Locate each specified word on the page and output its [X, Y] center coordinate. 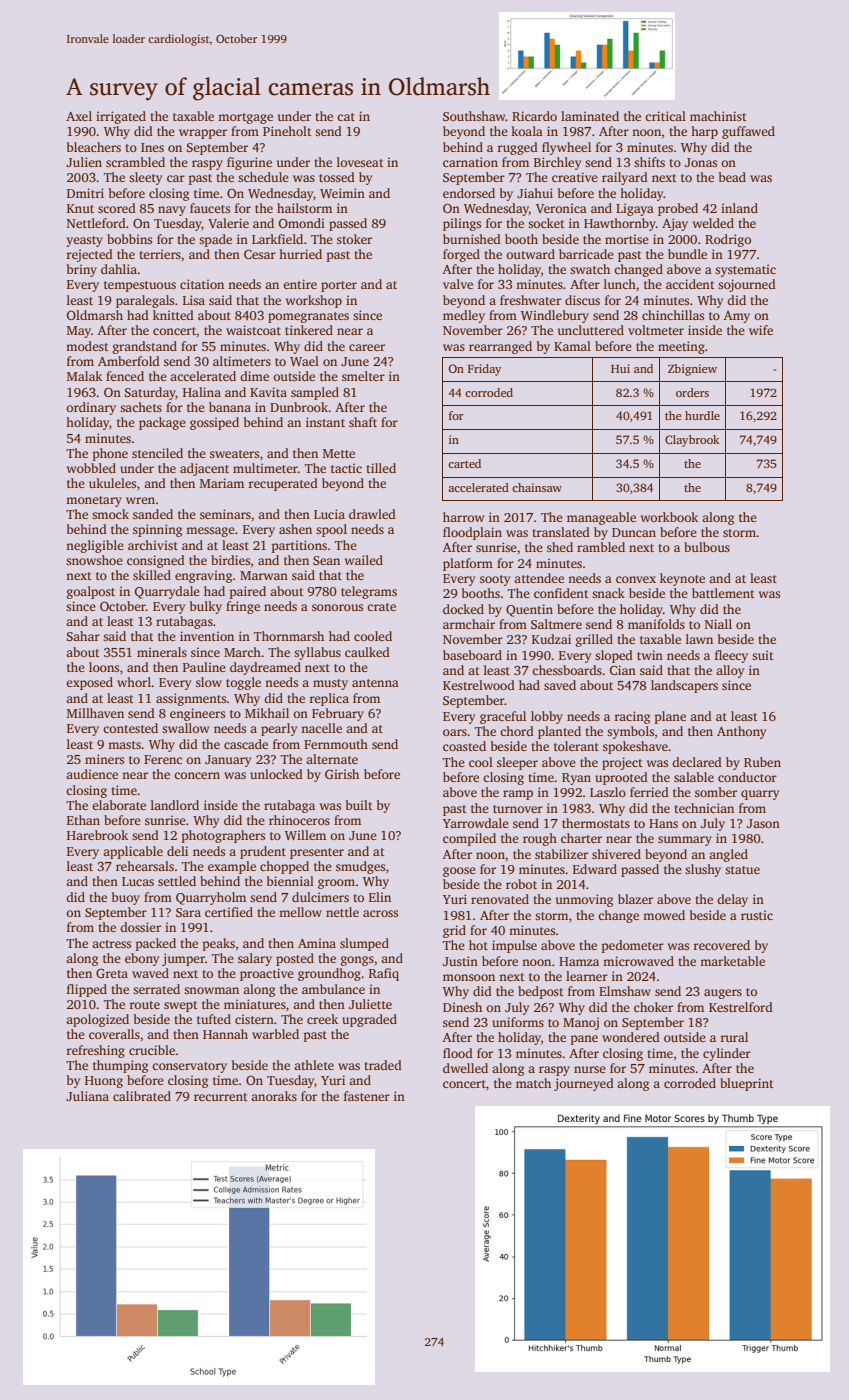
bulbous [707, 547]
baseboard [472, 655]
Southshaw [474, 116]
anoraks [274, 1096]
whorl [134, 682]
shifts [649, 162]
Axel [79, 116]
